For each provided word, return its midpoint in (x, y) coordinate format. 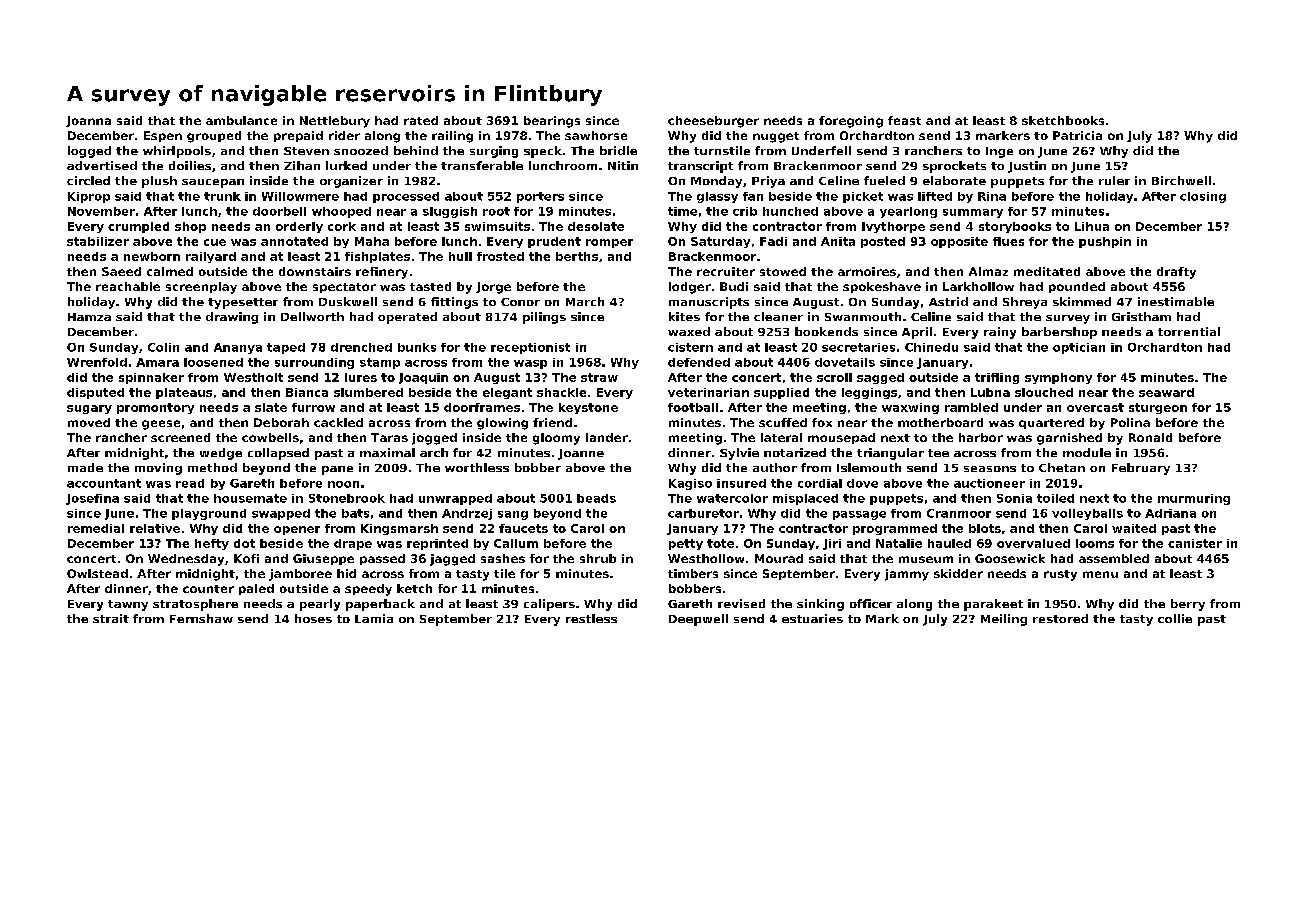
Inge (999, 152)
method (212, 467)
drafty (1176, 273)
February (1141, 469)
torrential (1189, 331)
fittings (454, 303)
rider (344, 135)
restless (591, 618)
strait (111, 618)
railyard (211, 257)
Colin (163, 347)
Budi (734, 286)
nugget (776, 137)
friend (552, 422)
